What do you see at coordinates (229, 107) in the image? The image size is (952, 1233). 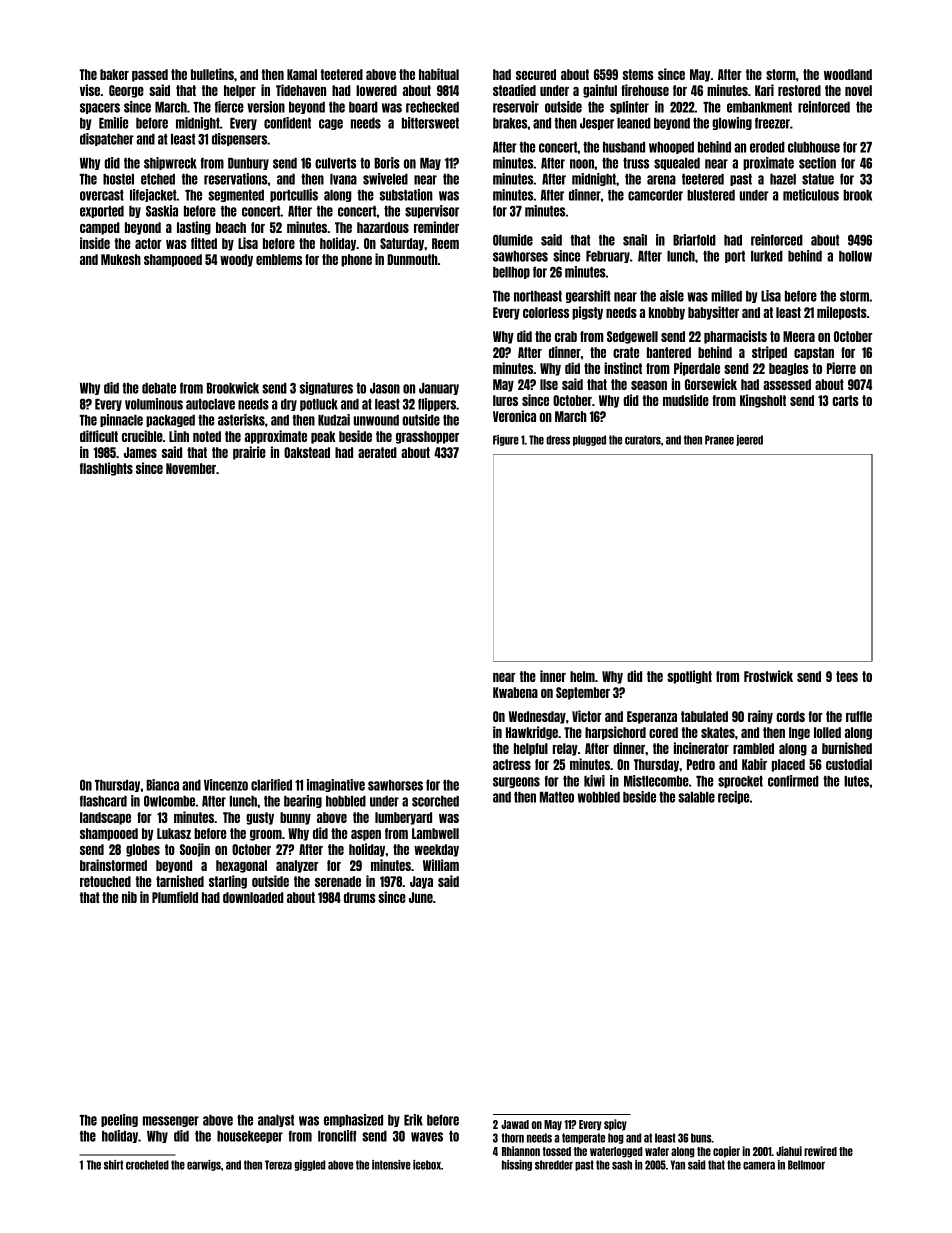 I see `fierce` at bounding box center [229, 107].
